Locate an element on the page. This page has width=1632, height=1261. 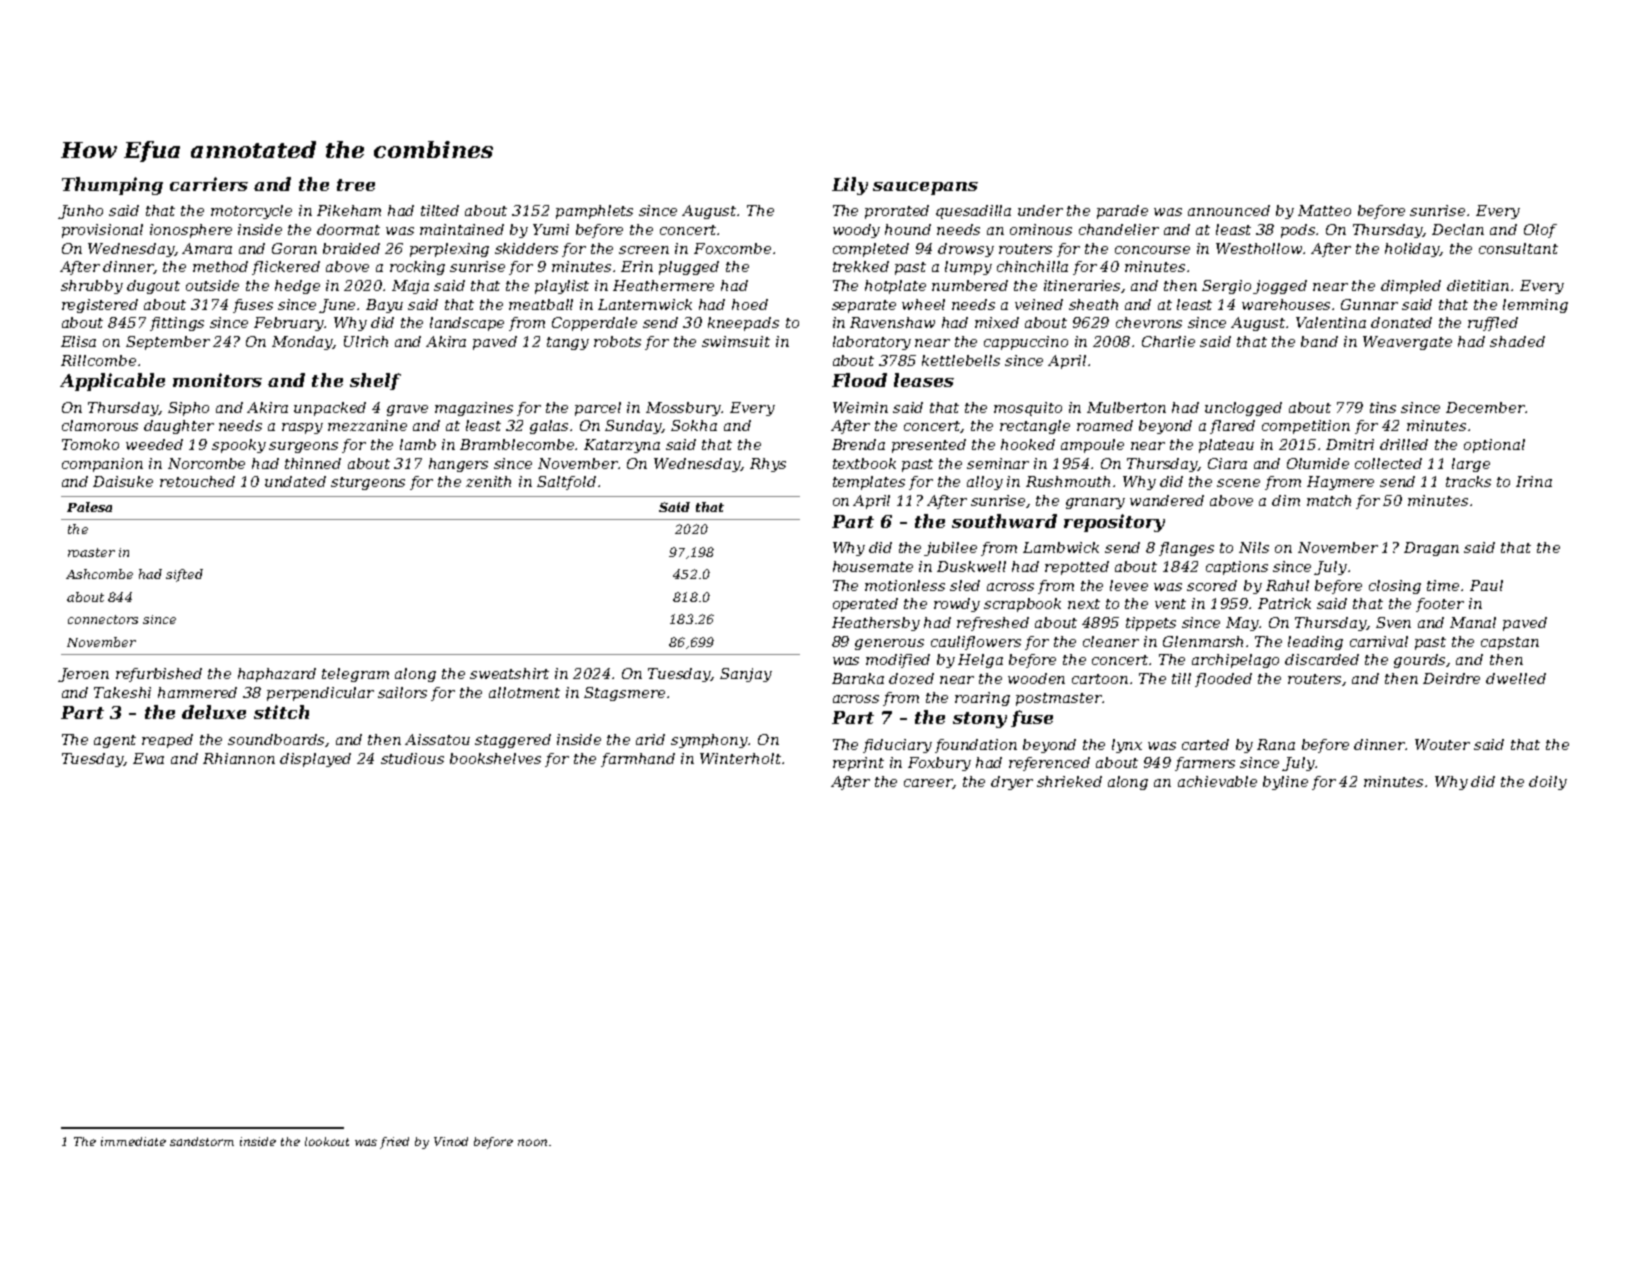
Rhiannon is located at coordinates (239, 758).
